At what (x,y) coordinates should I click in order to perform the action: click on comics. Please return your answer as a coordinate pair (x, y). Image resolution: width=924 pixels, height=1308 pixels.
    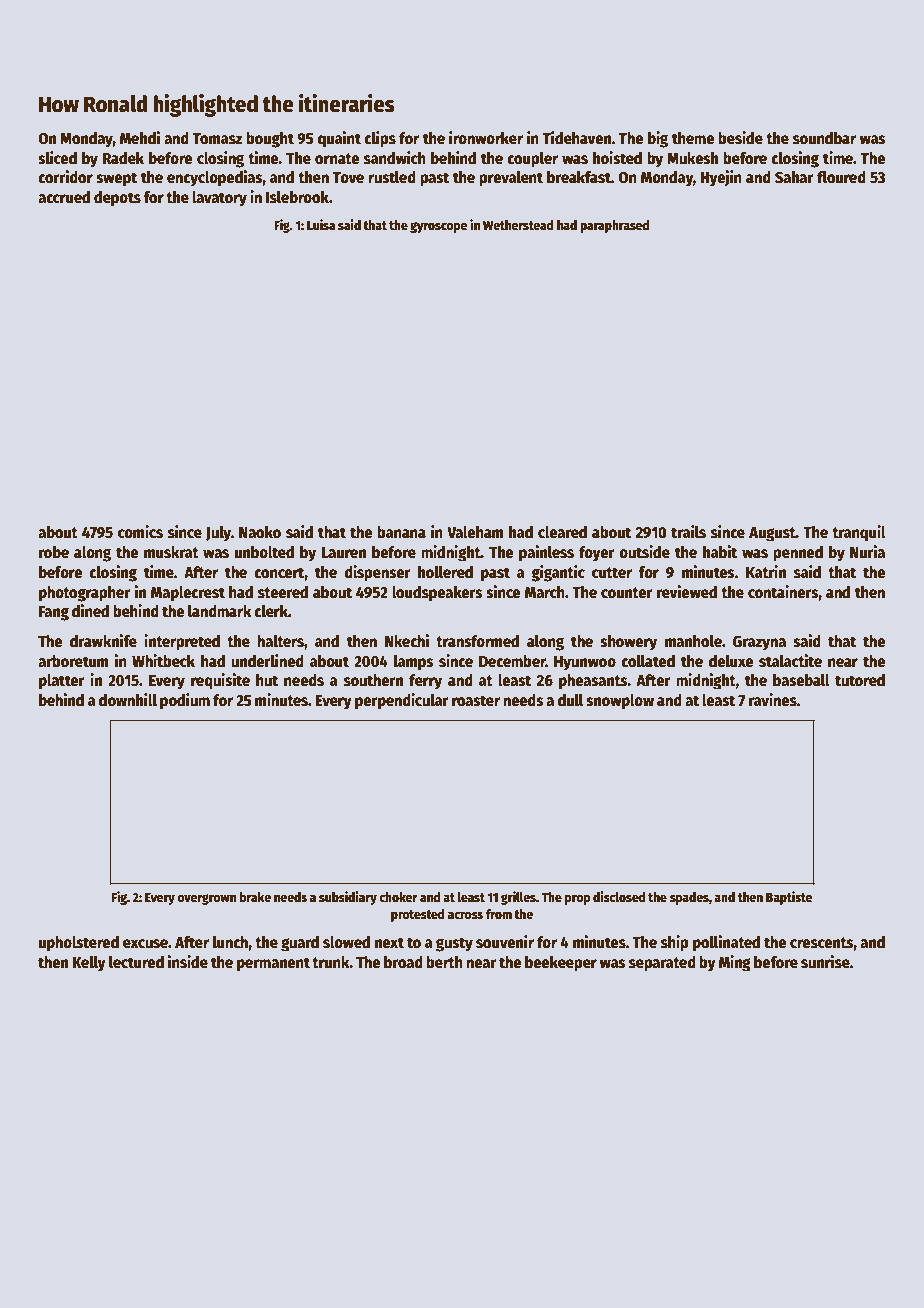
    Looking at the image, I should click on (140, 532).
